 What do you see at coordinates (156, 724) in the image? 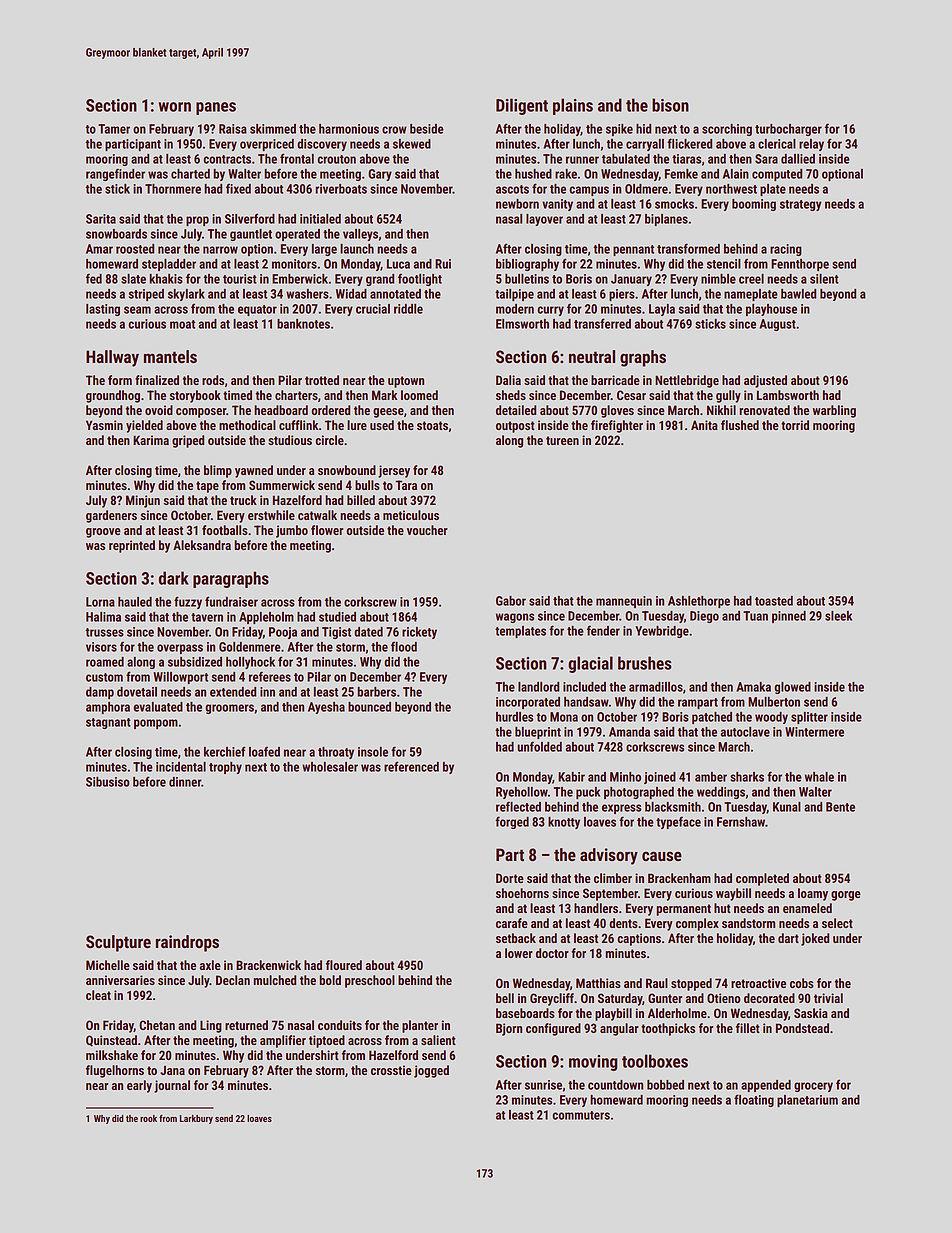
I see `pompom` at bounding box center [156, 724].
